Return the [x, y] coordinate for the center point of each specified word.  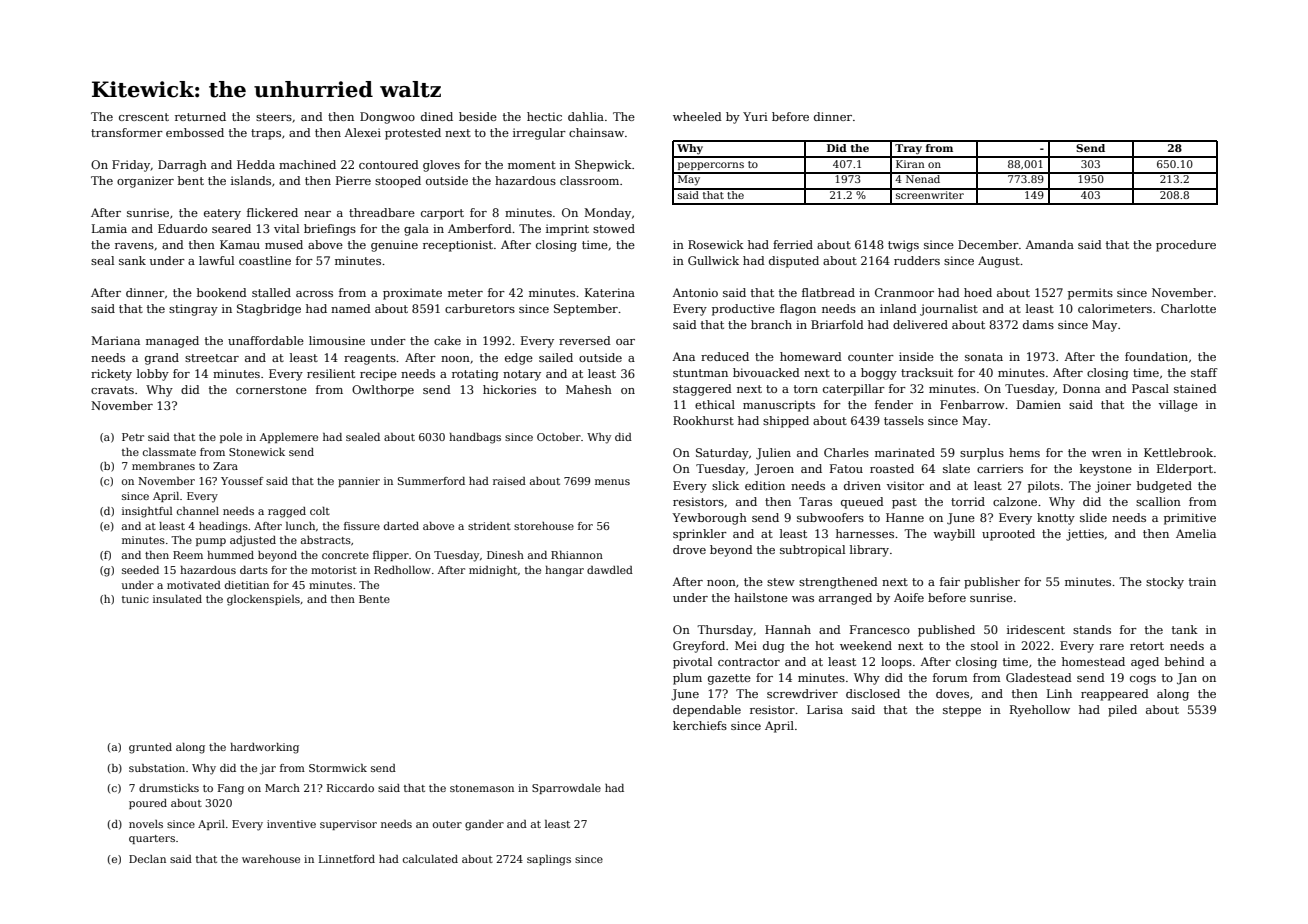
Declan [147, 859]
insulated [177, 599]
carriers [1000, 468]
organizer [145, 182]
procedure [1186, 246]
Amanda [1049, 244]
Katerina [610, 292]
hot [824, 645]
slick [725, 485]
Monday [607, 214]
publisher [992, 583]
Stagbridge [269, 310]
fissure [362, 526]
